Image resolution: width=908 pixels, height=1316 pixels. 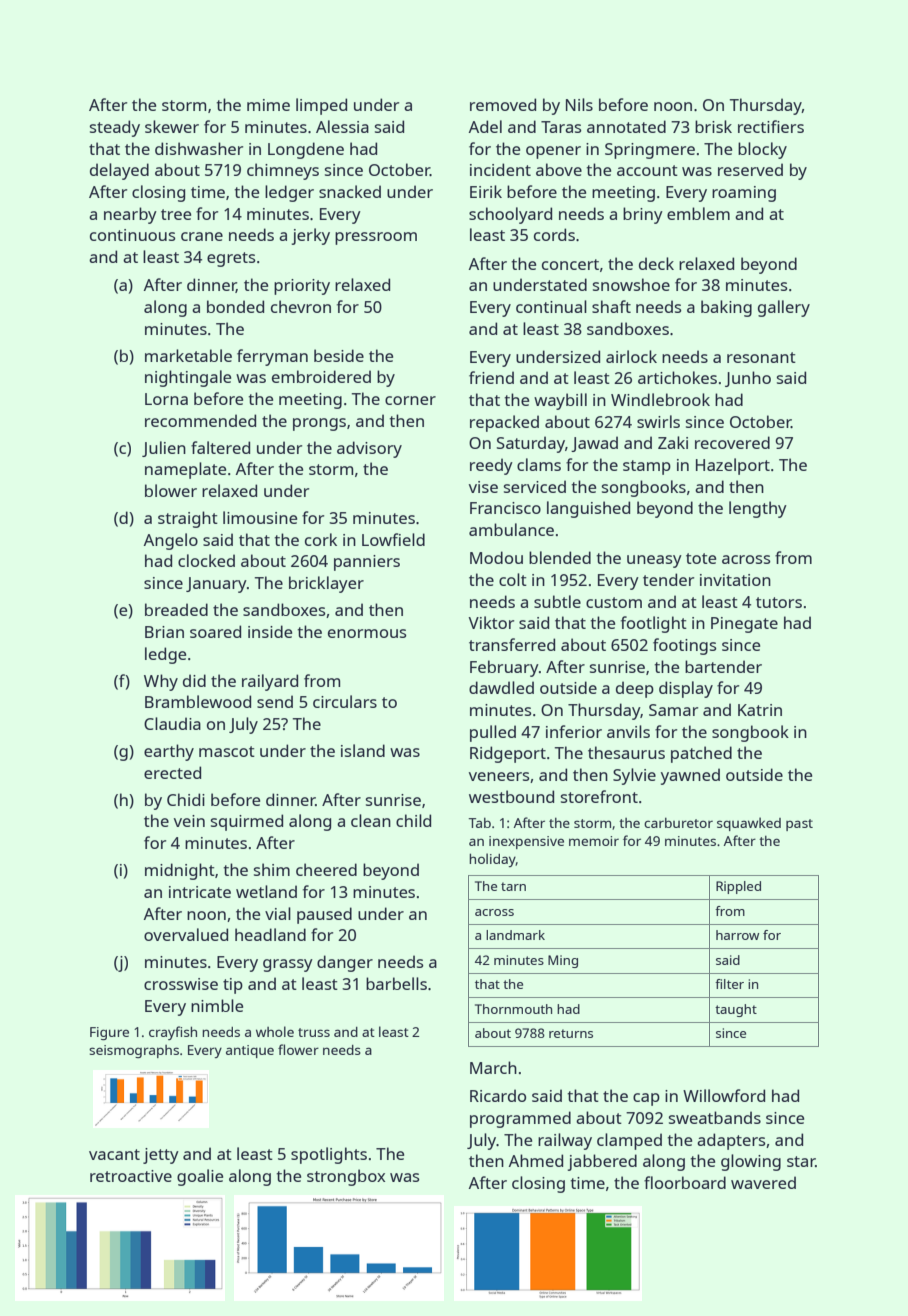 I want to click on harrow, so click(x=737, y=935).
